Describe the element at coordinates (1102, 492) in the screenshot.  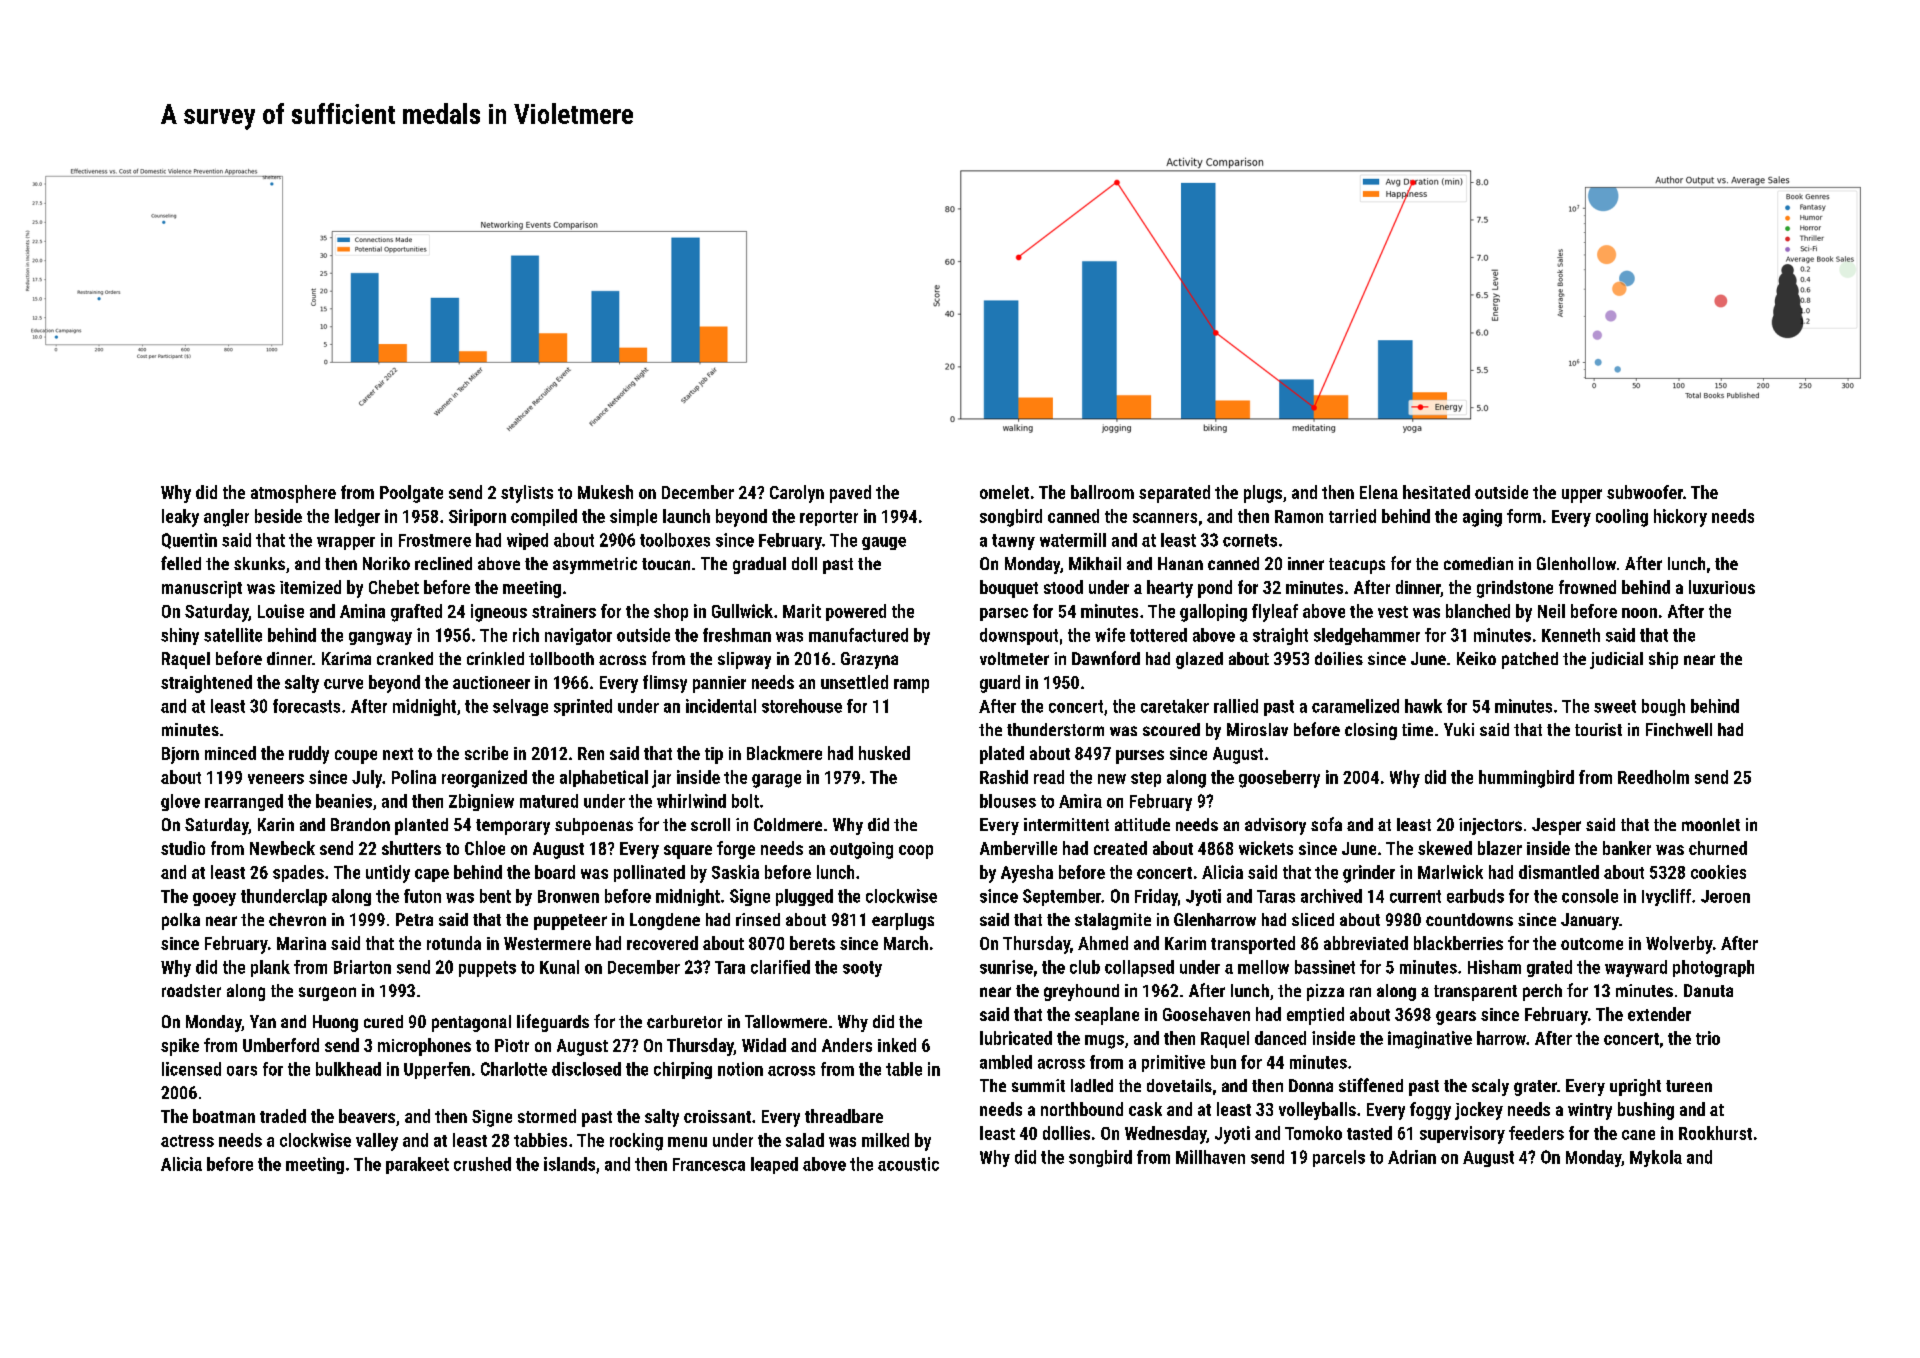
I see `ballroom` at that location.
